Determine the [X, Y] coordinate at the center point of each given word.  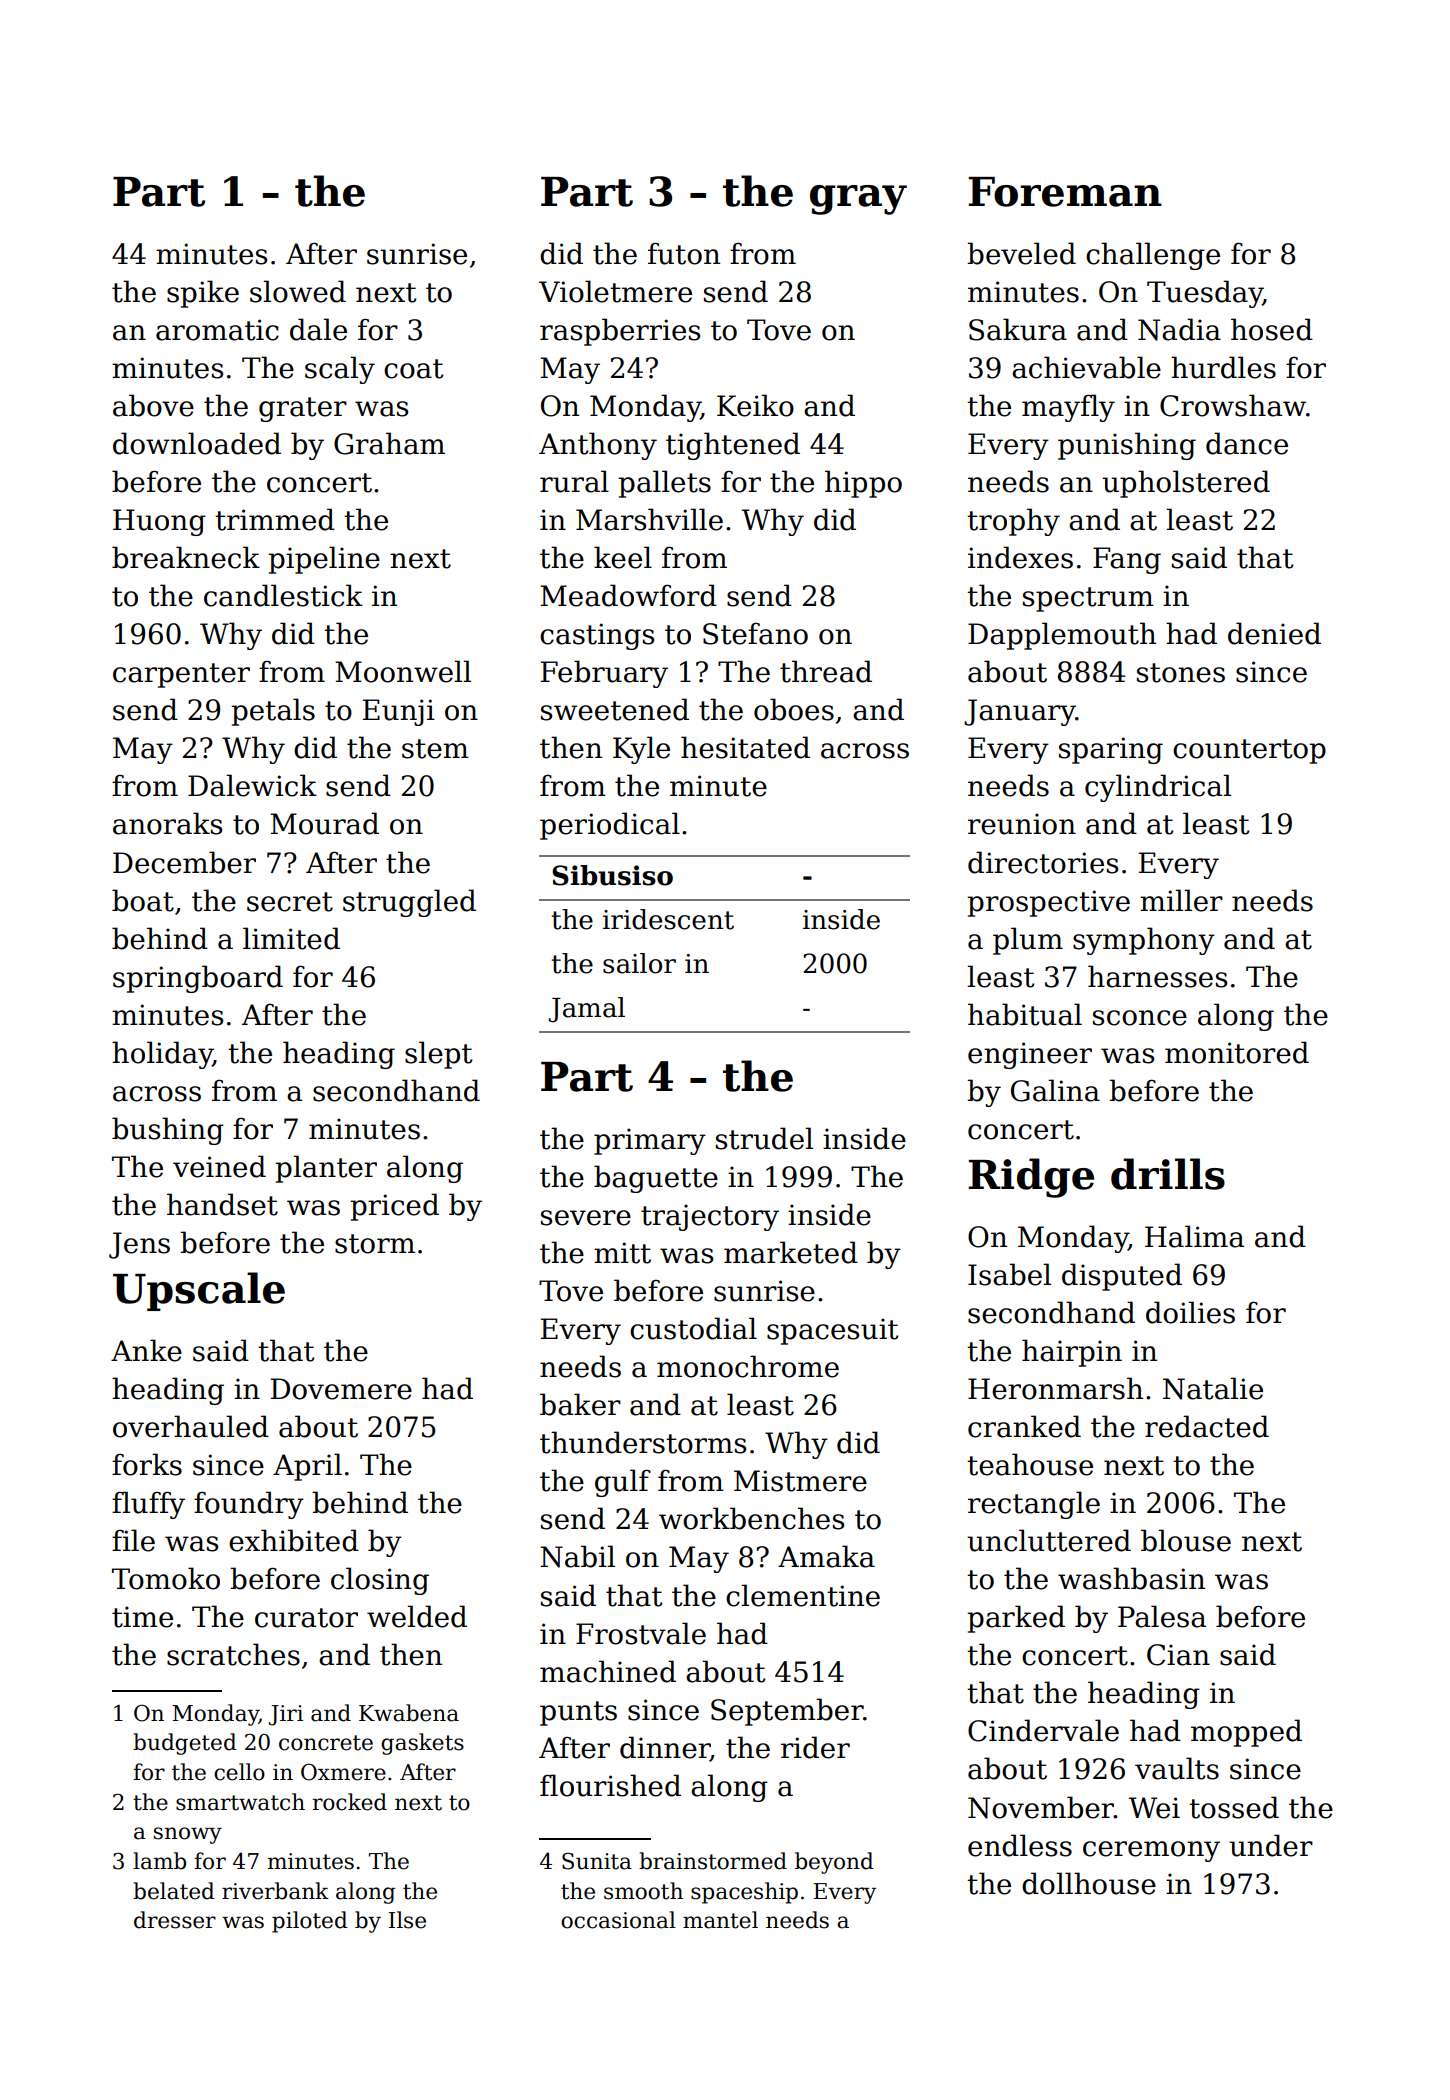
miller [1181, 900]
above [153, 405]
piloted [310, 1922]
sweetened [615, 709]
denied [1274, 633]
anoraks [167, 823]
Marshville [649, 519]
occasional [618, 1920]
